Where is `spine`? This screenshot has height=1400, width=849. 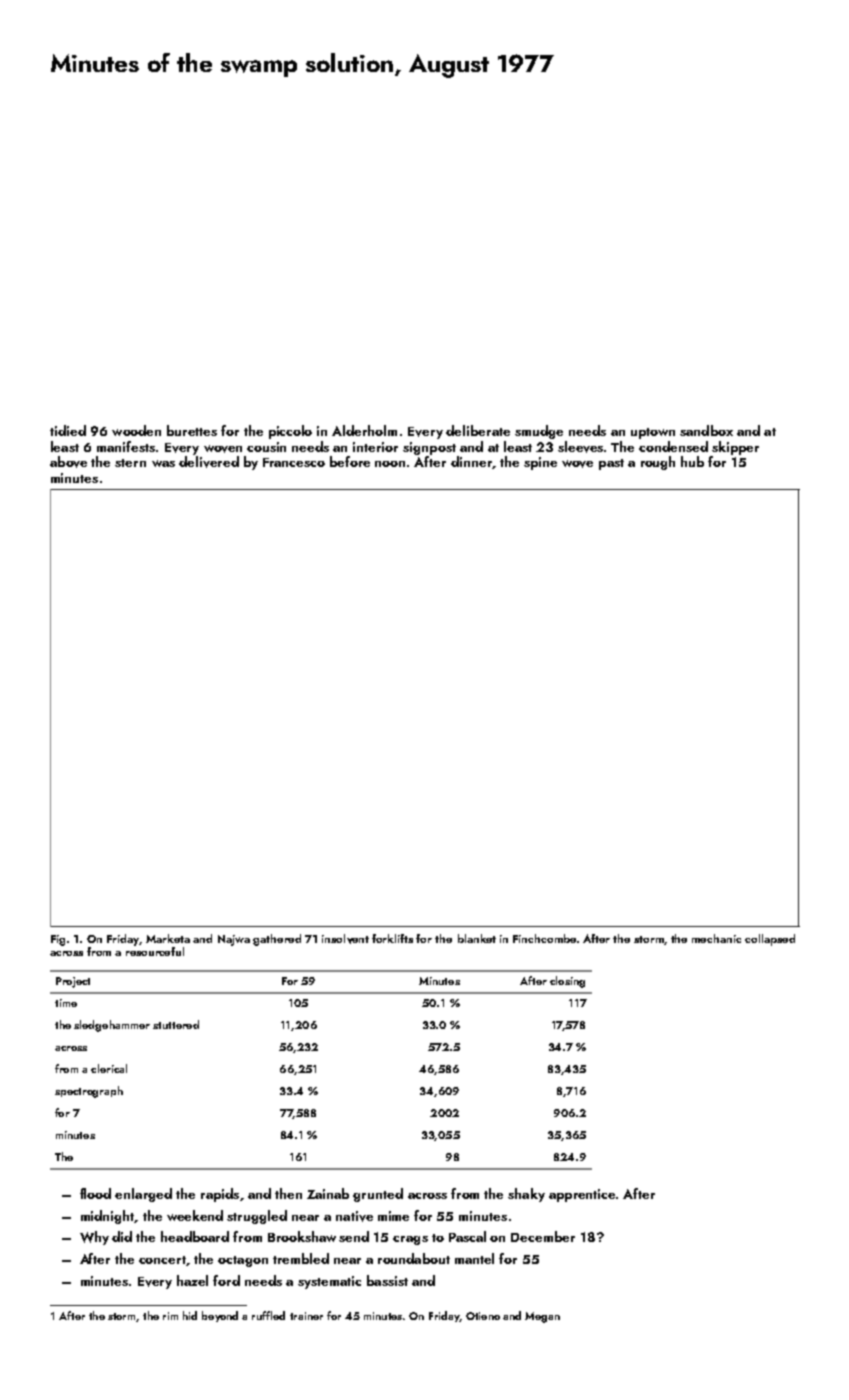
spine is located at coordinates (540, 463).
